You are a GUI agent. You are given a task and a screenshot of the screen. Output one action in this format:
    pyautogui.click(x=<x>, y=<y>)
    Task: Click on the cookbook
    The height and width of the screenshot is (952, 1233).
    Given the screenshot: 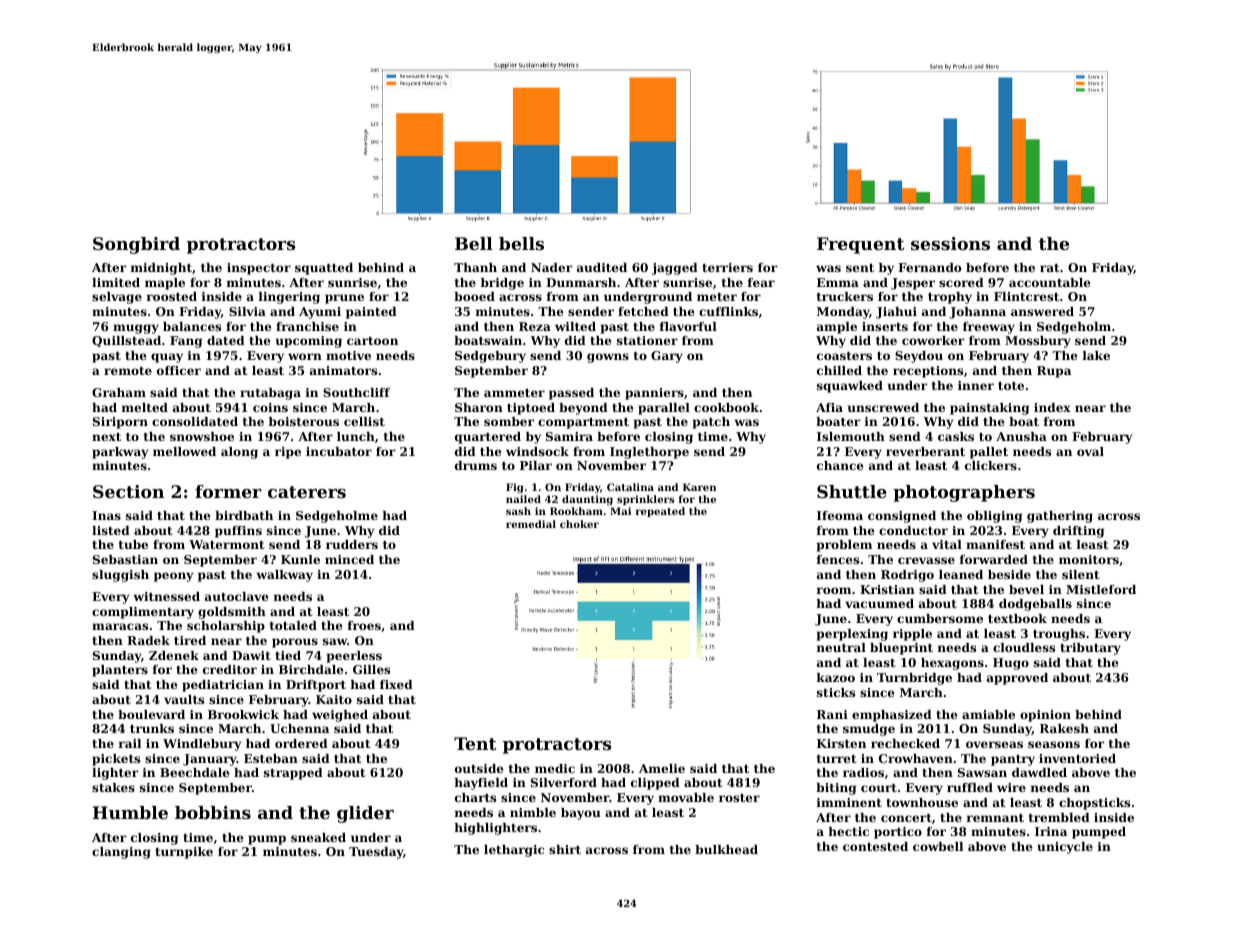 What is the action you would take?
    pyautogui.click(x=726, y=407)
